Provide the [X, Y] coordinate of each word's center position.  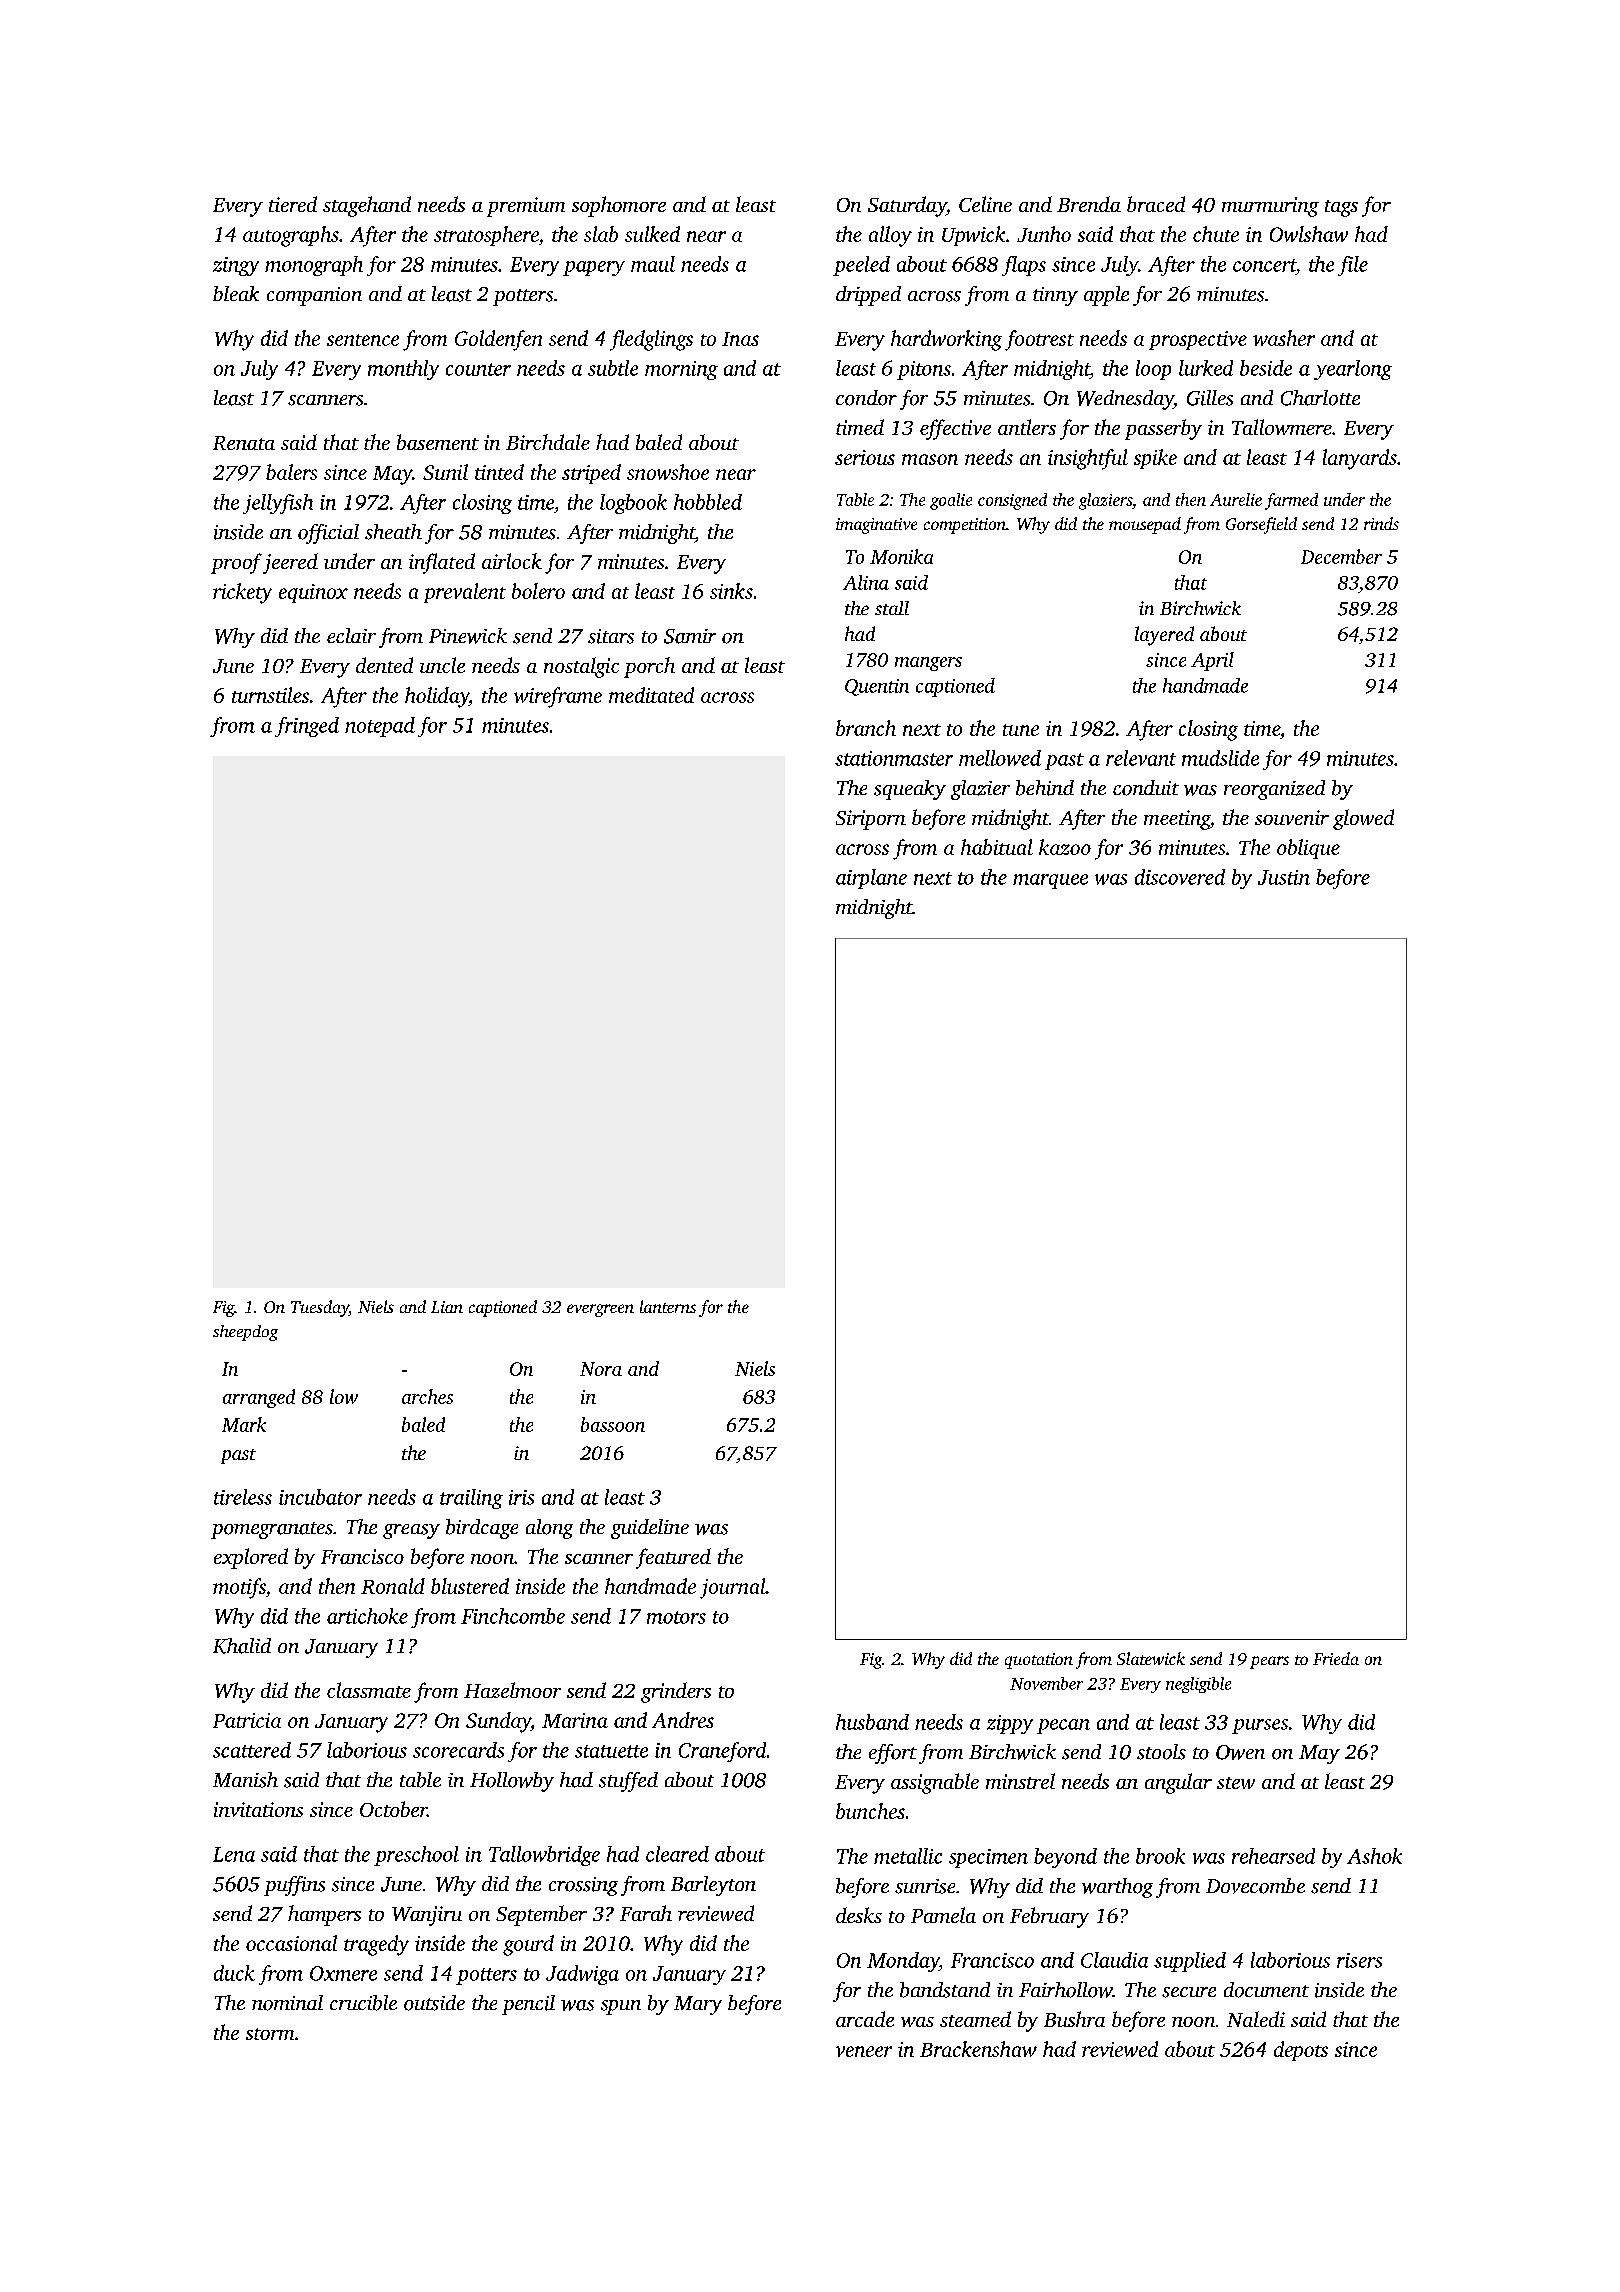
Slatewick [1151, 1658]
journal [733, 1588]
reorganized [1274, 790]
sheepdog [245, 1333]
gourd [528, 1945]
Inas [740, 339]
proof [236, 563]
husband [872, 1722]
